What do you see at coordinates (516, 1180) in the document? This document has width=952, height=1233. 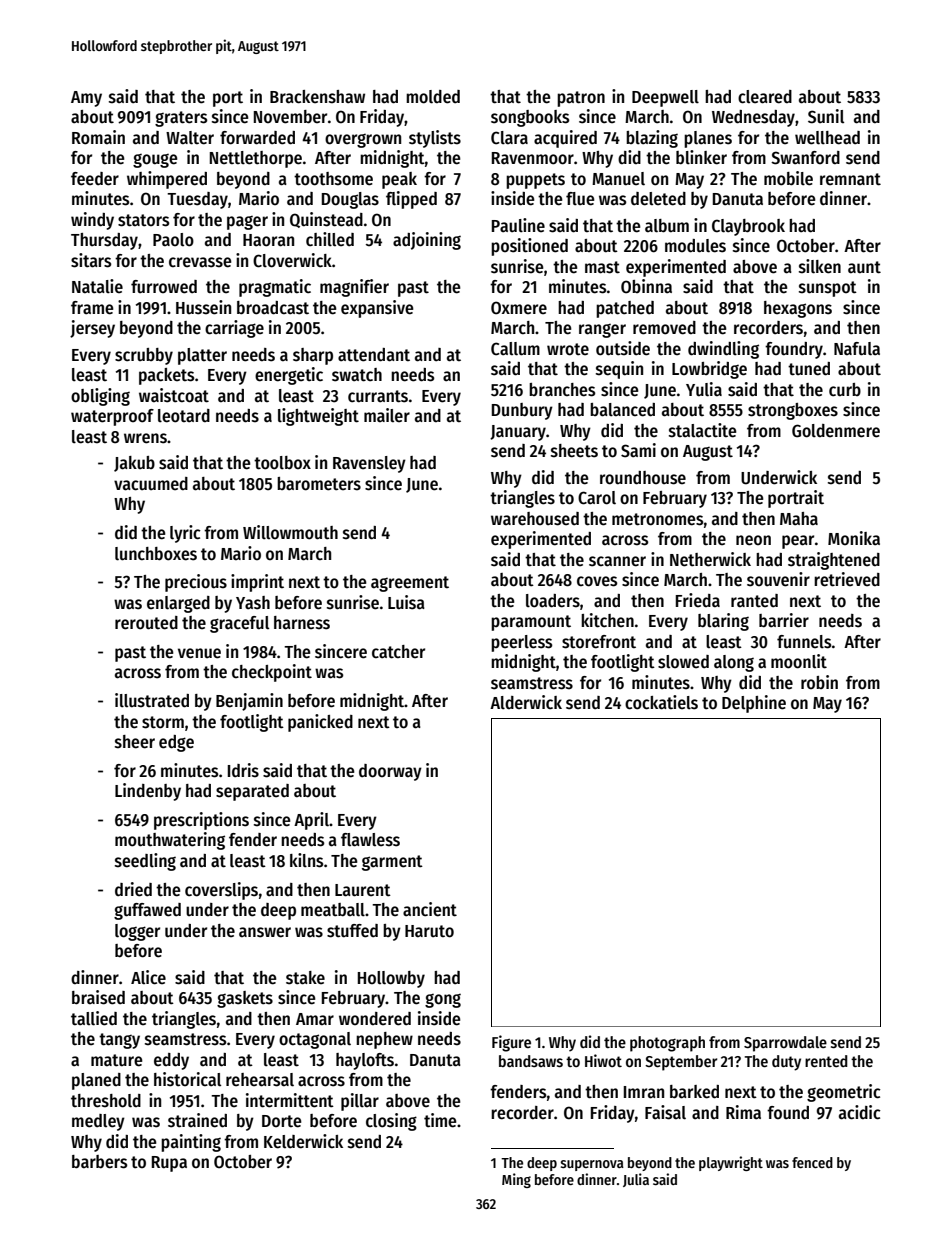 I see `Ming` at bounding box center [516, 1180].
